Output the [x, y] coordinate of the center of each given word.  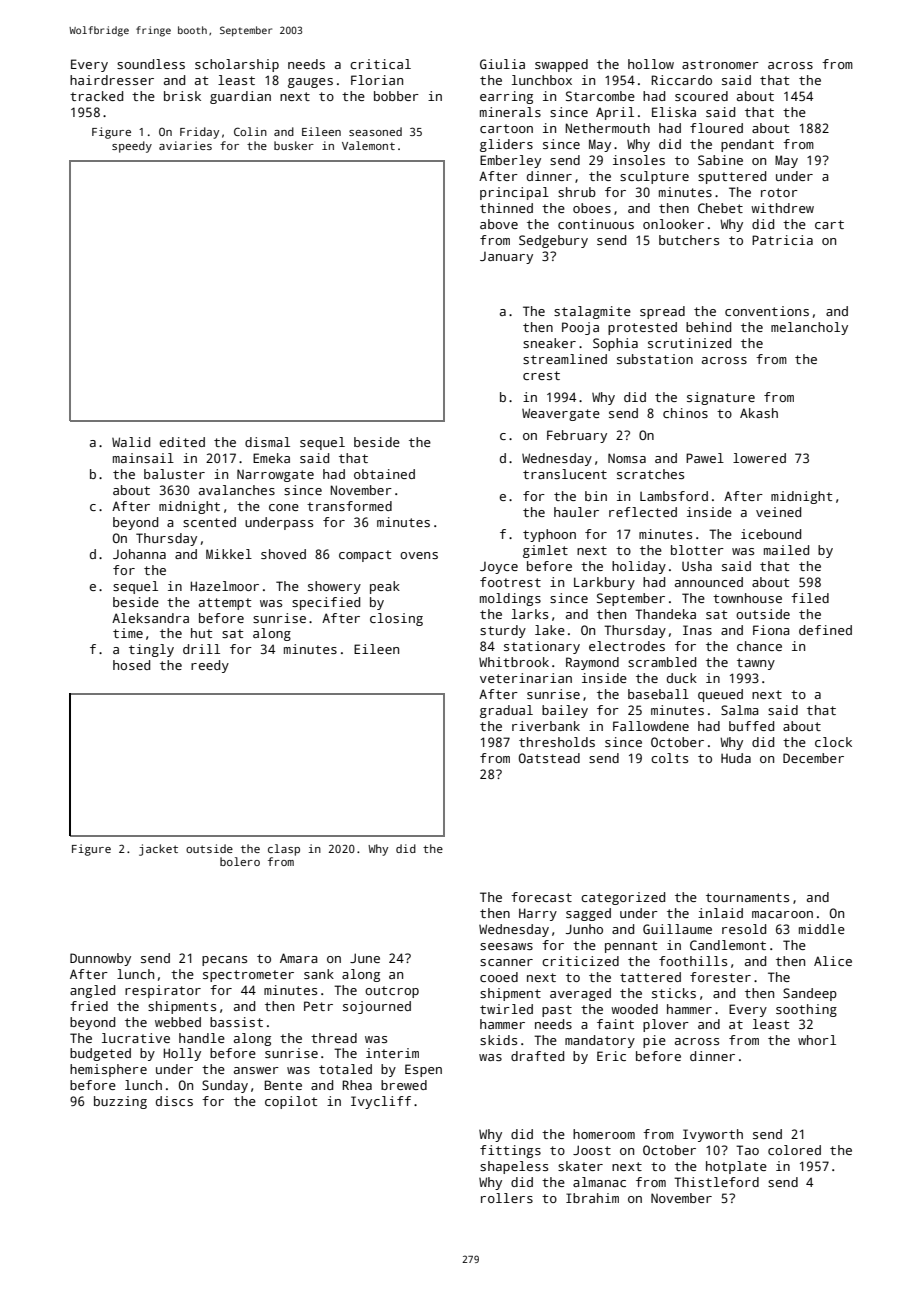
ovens [419, 555]
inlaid [720, 913]
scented [209, 522]
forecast [541, 897]
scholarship [237, 65]
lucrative [136, 1038]
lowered [759, 458]
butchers [689, 240]
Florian [377, 80]
